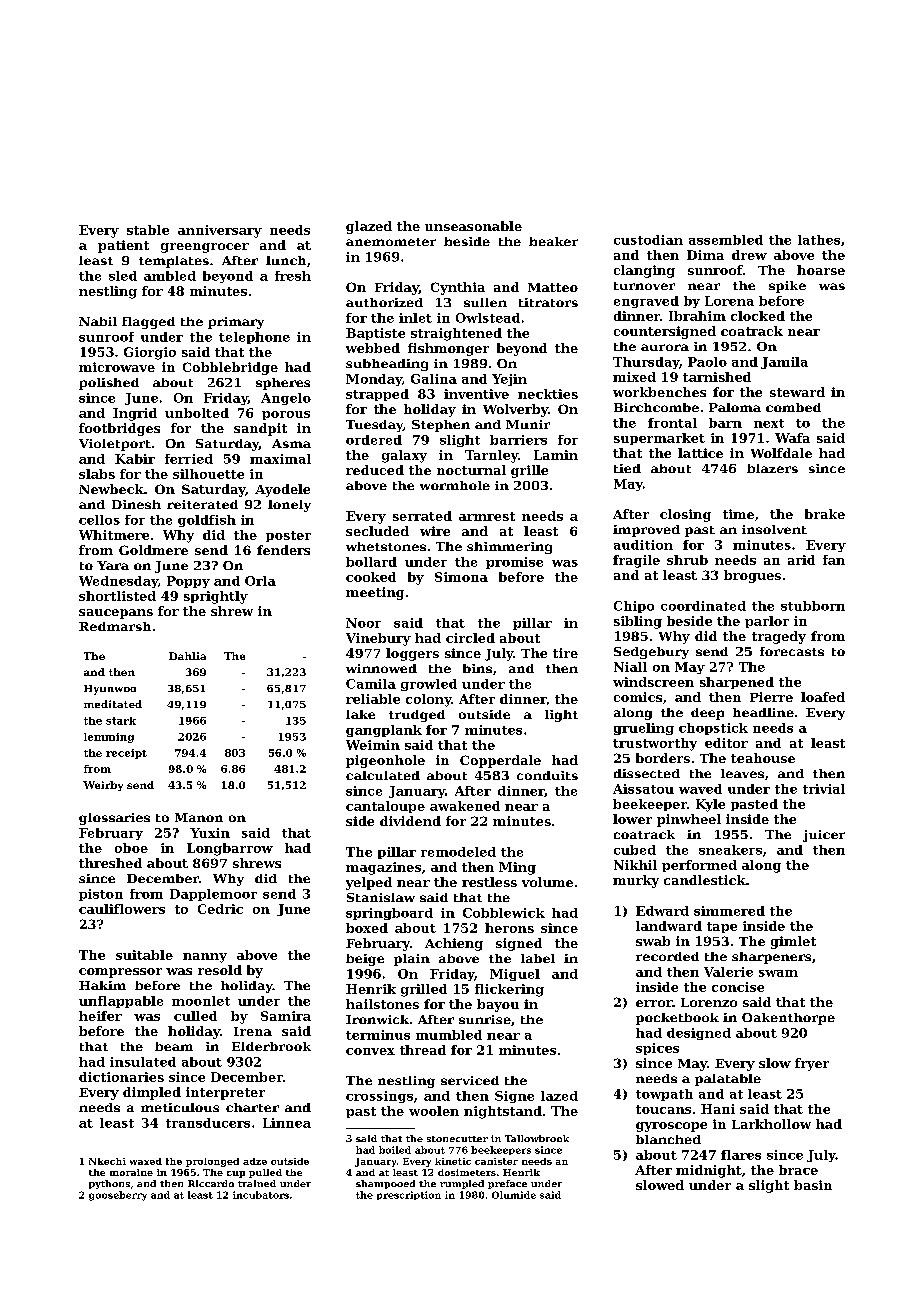  What do you see at coordinates (391, 242) in the screenshot?
I see `anemometer` at bounding box center [391, 242].
